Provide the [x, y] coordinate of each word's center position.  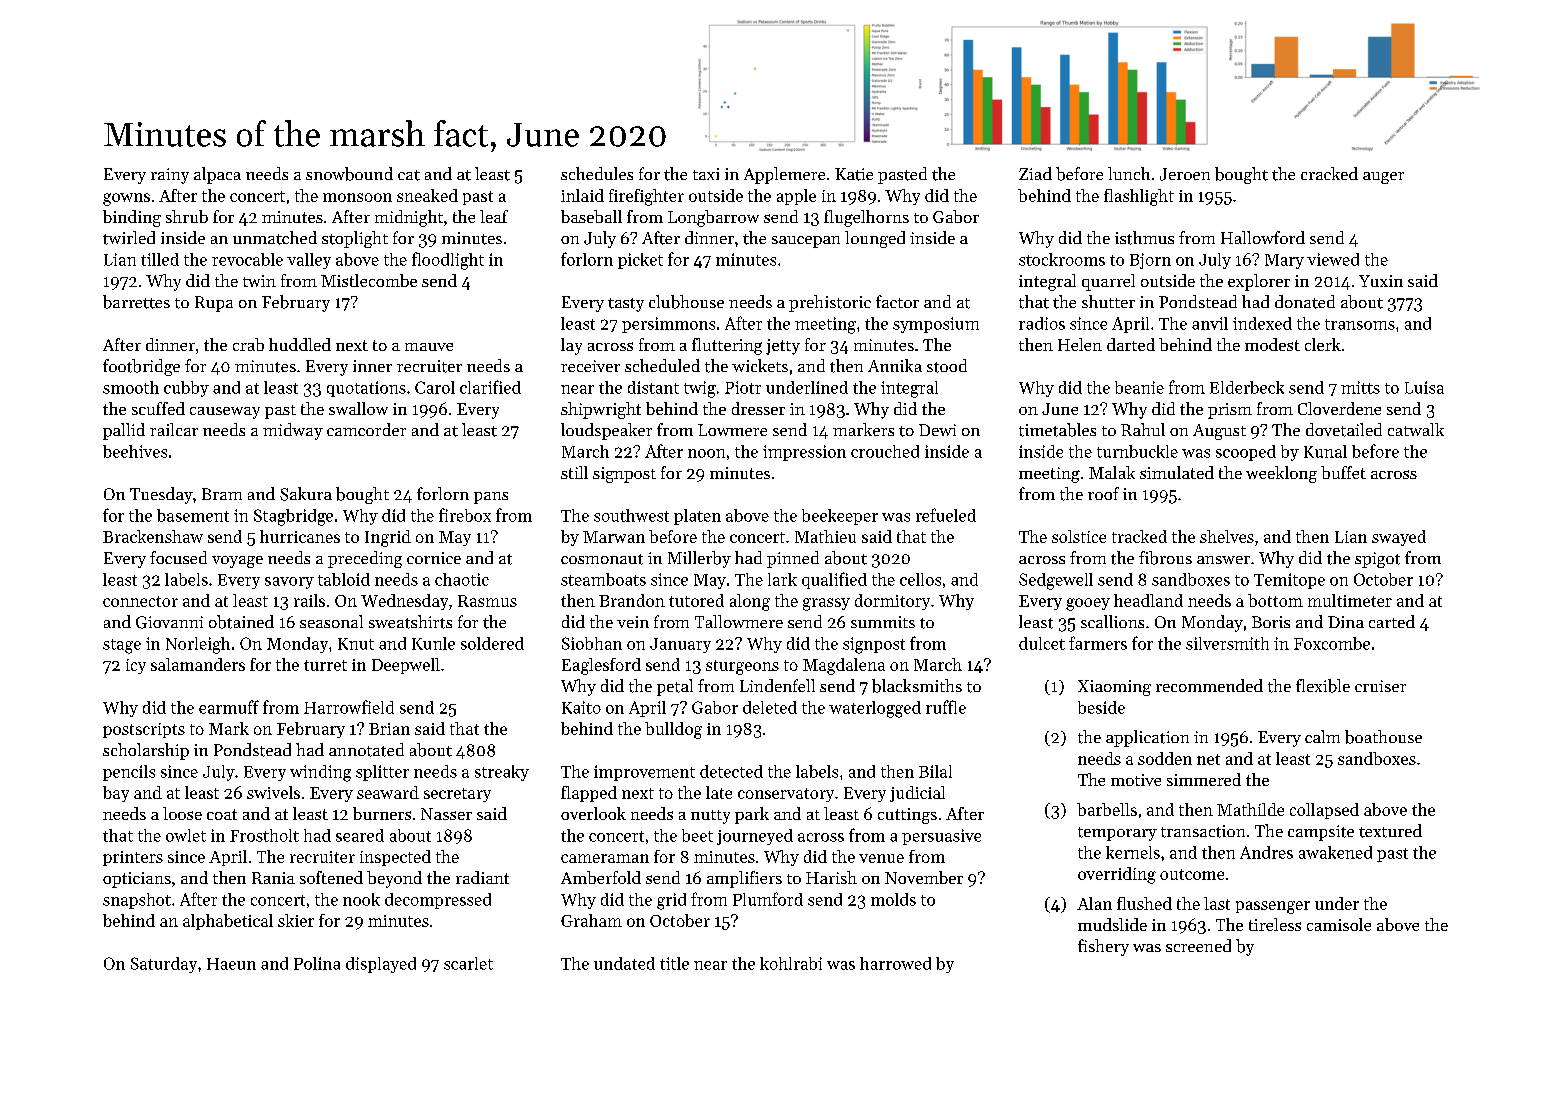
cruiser [1380, 686]
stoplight [355, 239]
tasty [626, 305]
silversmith [1227, 643]
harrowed [895, 963]
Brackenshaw [153, 536]
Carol [435, 387]
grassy [826, 604]
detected [731, 771]
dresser [758, 408]
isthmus [1144, 238]
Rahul [1143, 429]
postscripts [144, 730]
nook [361, 899]
